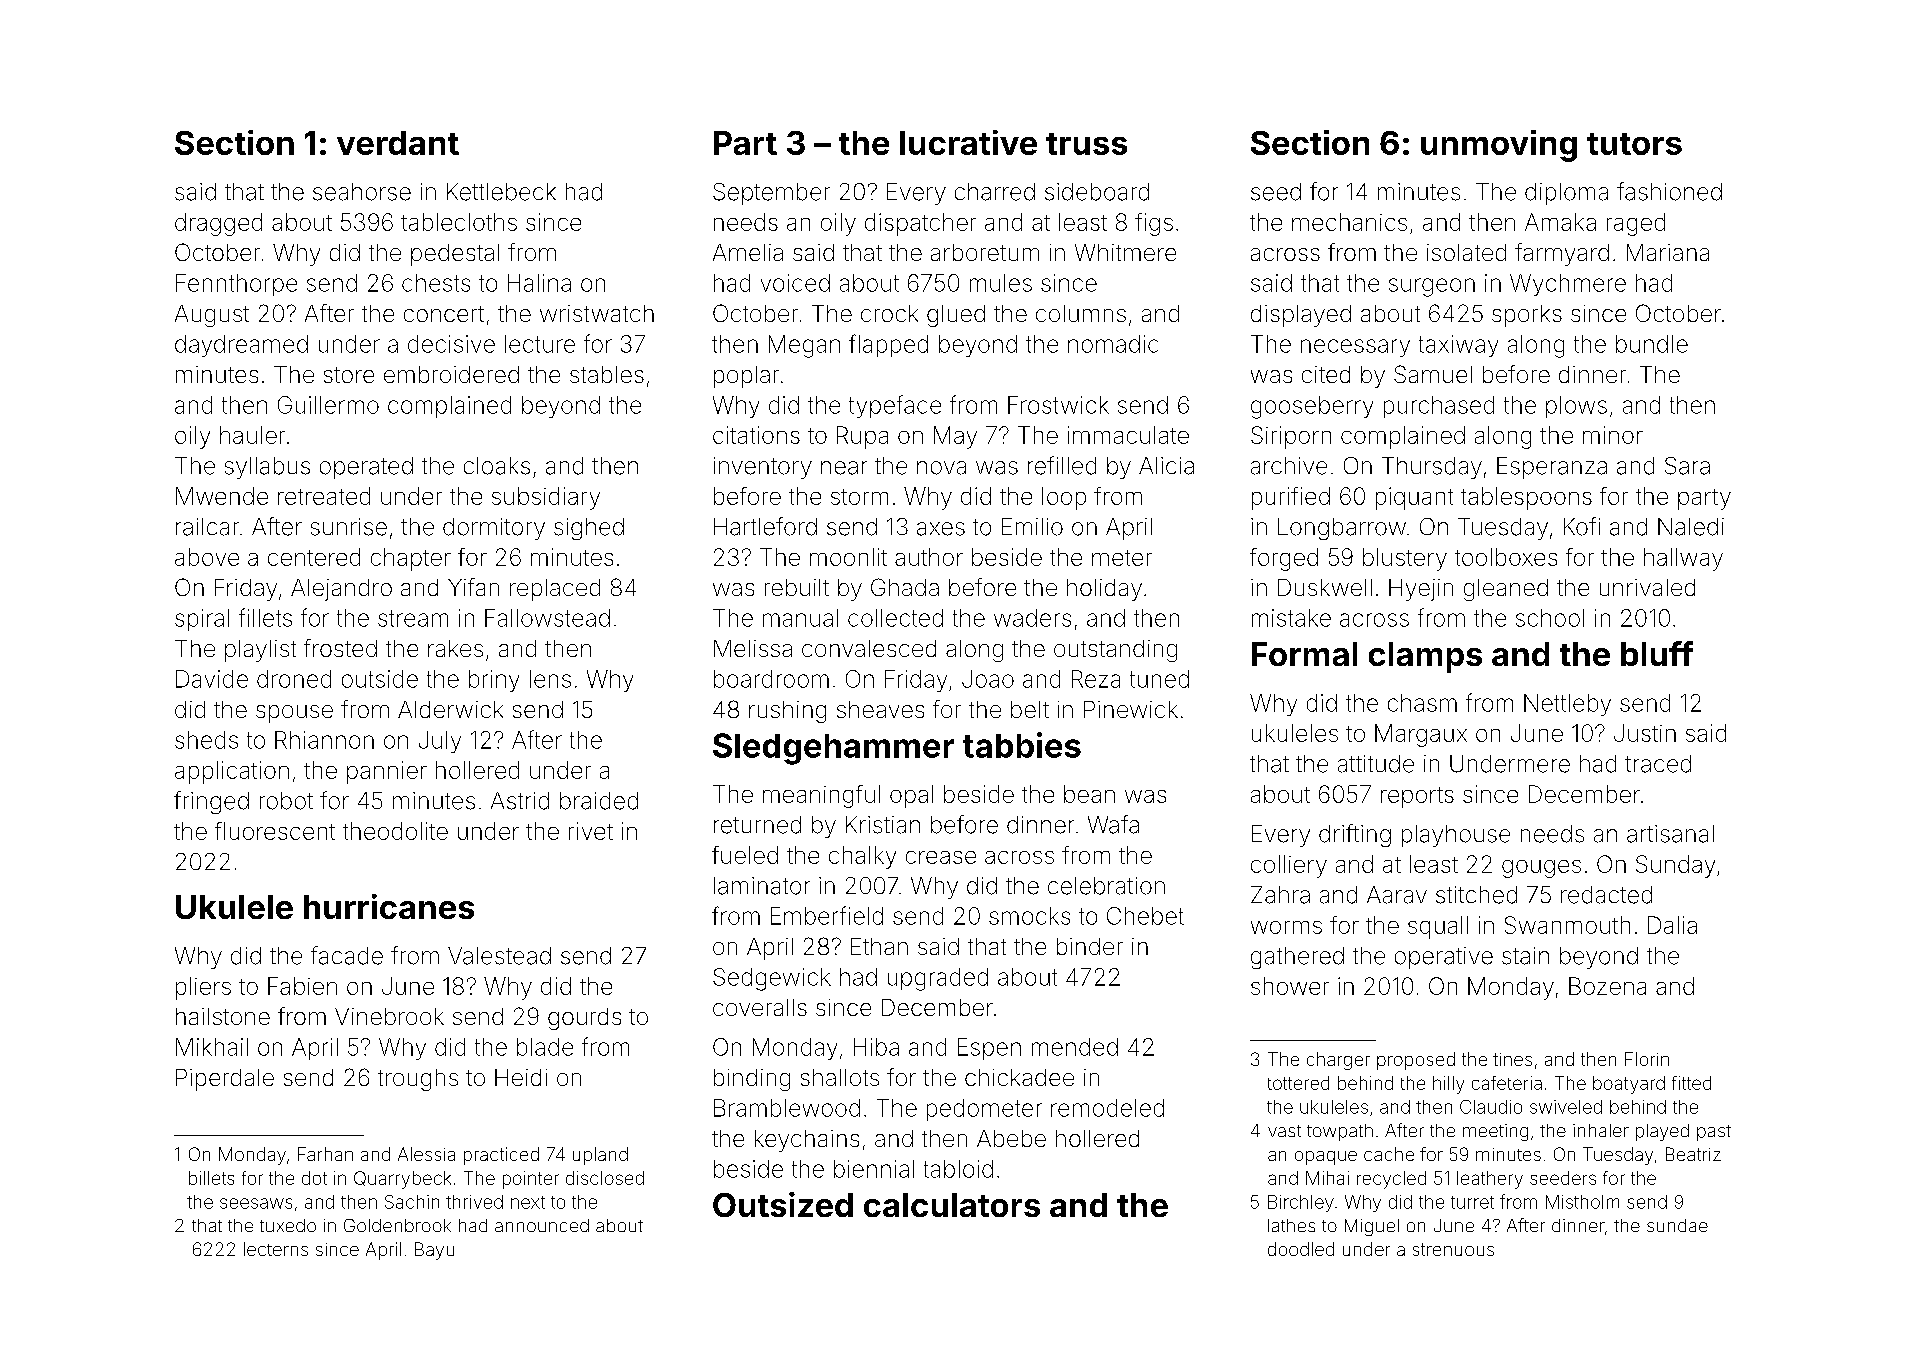  What do you see at coordinates (1125, 252) in the image?
I see `Whitmere` at bounding box center [1125, 252].
